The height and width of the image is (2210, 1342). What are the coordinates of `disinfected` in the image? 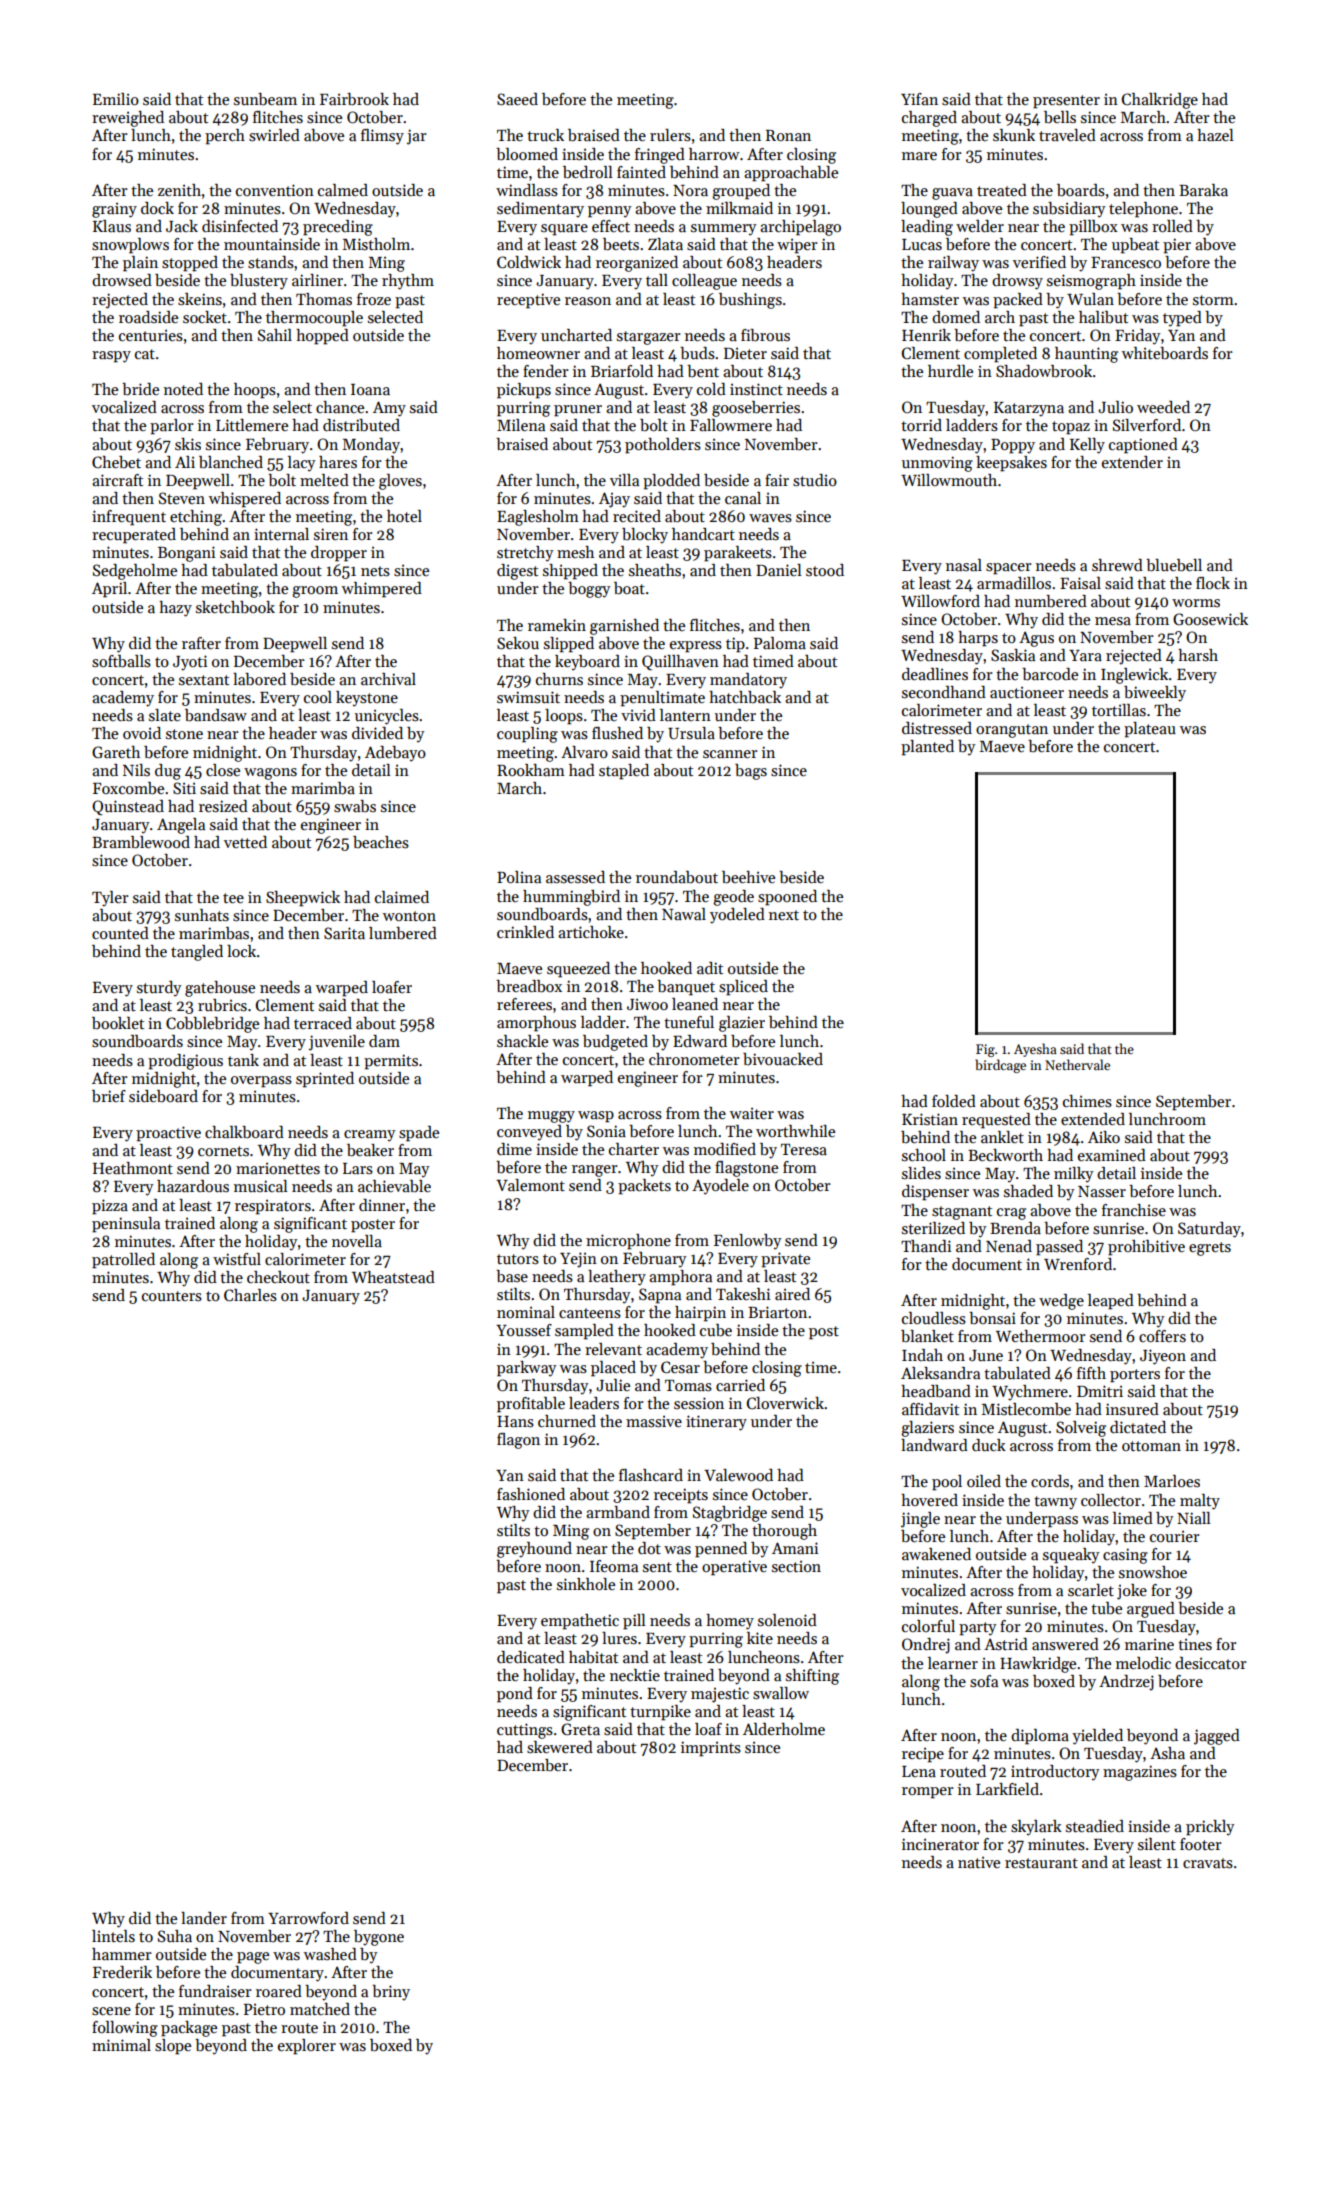 It's located at (240, 226).
